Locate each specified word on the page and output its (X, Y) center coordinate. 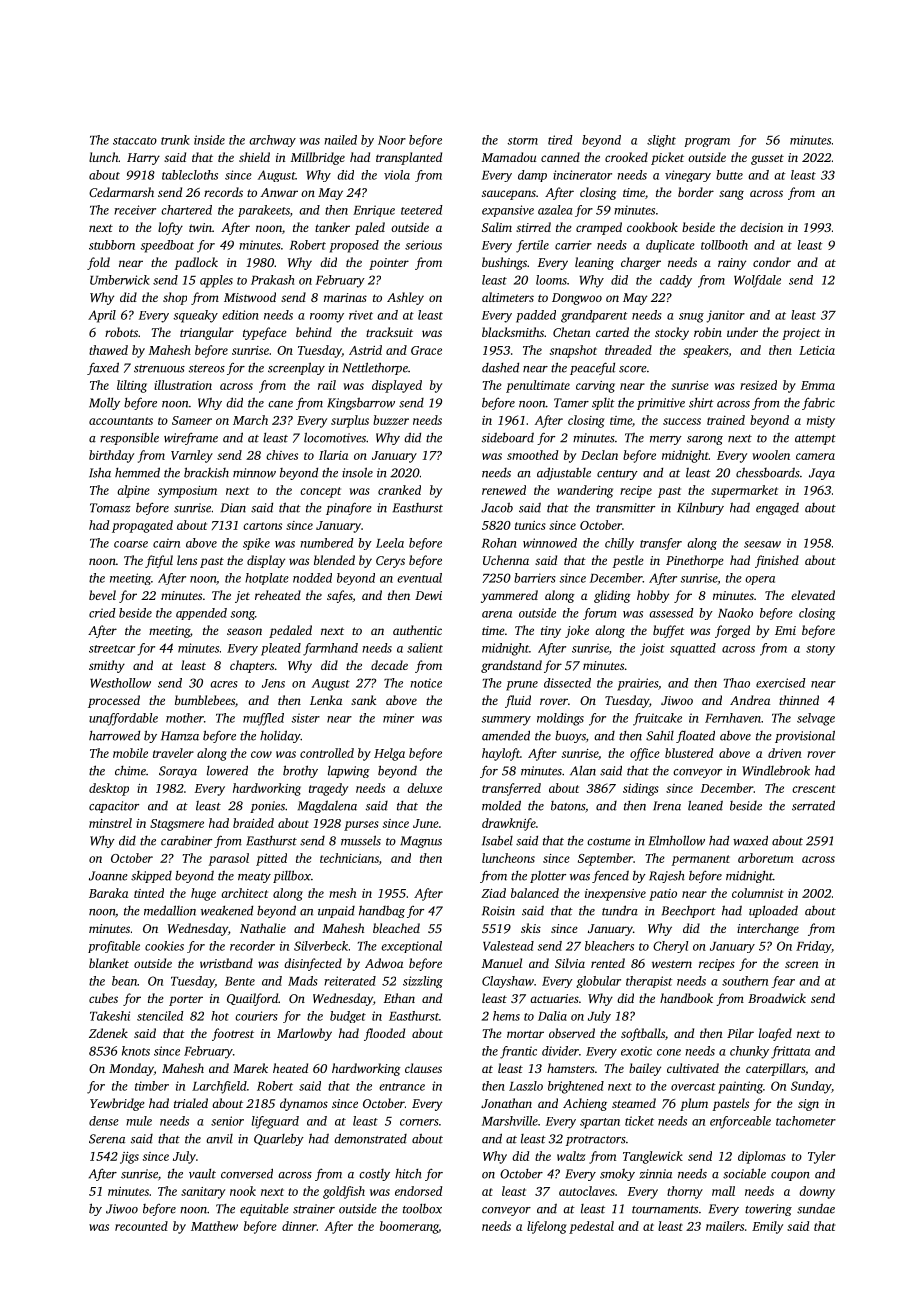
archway (272, 141)
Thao (737, 683)
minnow (254, 473)
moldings (560, 719)
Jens (273, 683)
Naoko (735, 613)
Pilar (740, 1033)
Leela (390, 543)
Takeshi (110, 1016)
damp (532, 176)
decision (761, 227)
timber (152, 1086)
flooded (384, 1034)
